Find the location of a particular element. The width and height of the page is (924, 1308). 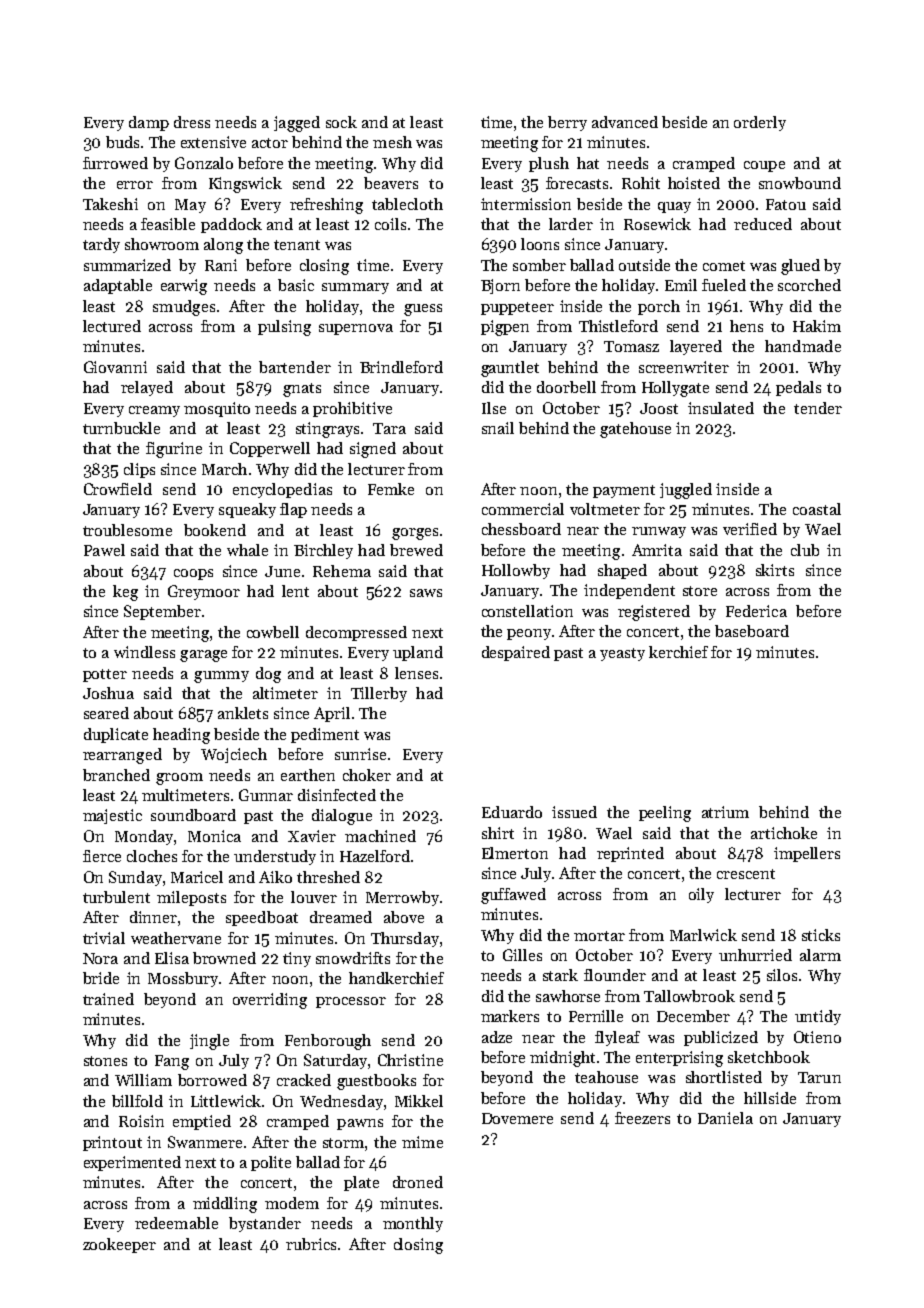

groom is located at coordinates (179, 779).
